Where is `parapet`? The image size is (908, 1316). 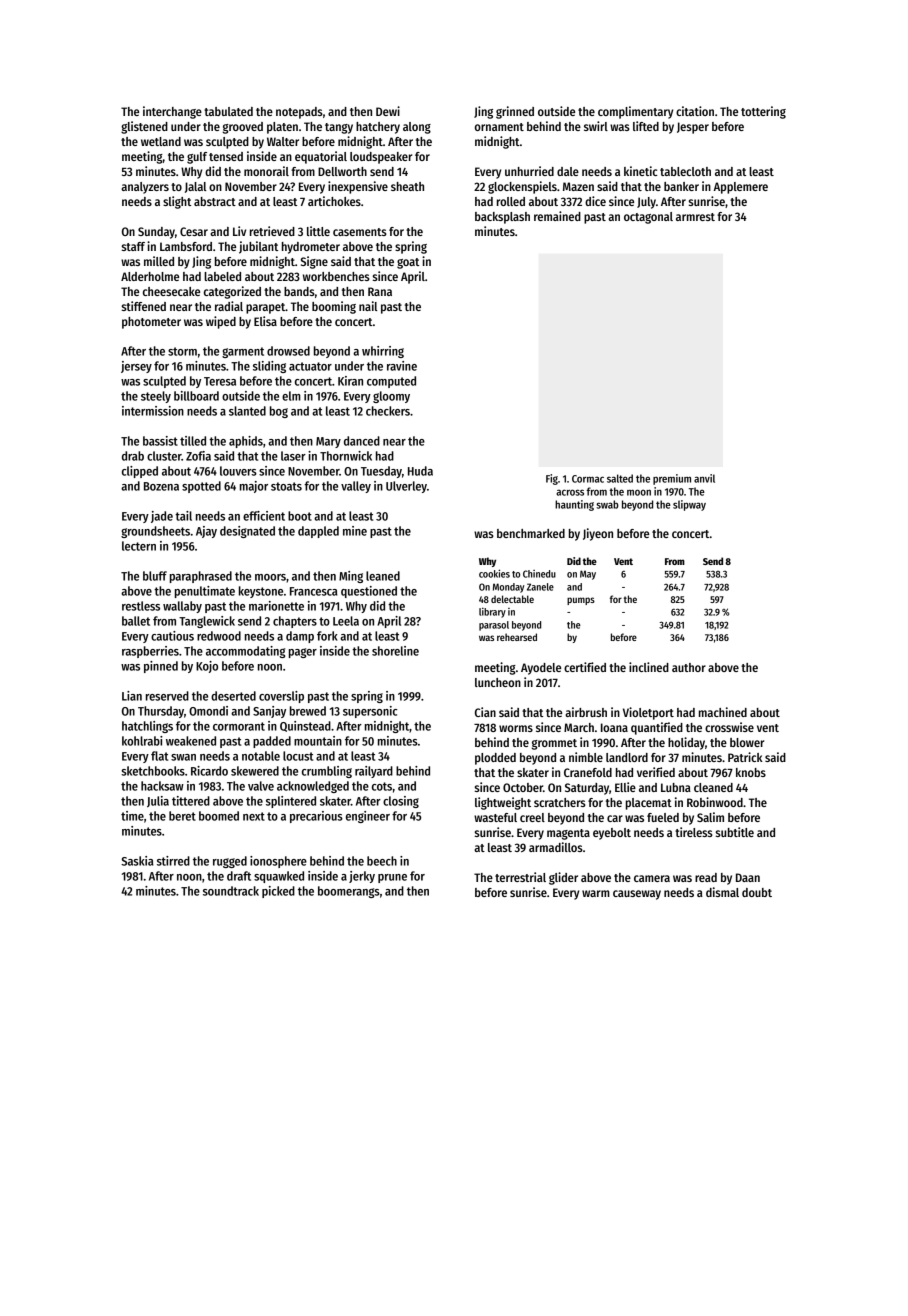 parapet is located at coordinates (266, 308).
